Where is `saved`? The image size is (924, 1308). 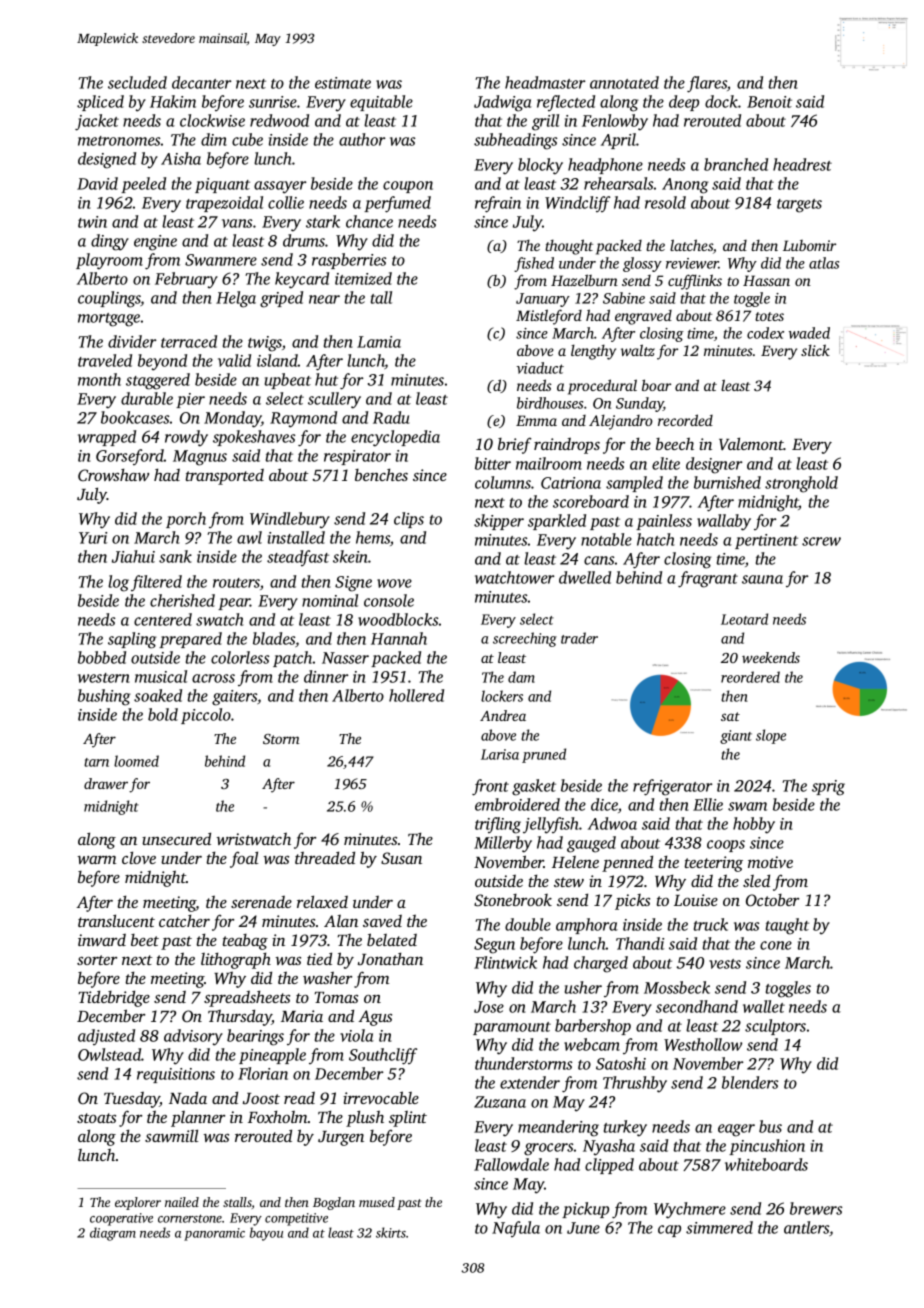 saved is located at coordinates (382, 921).
